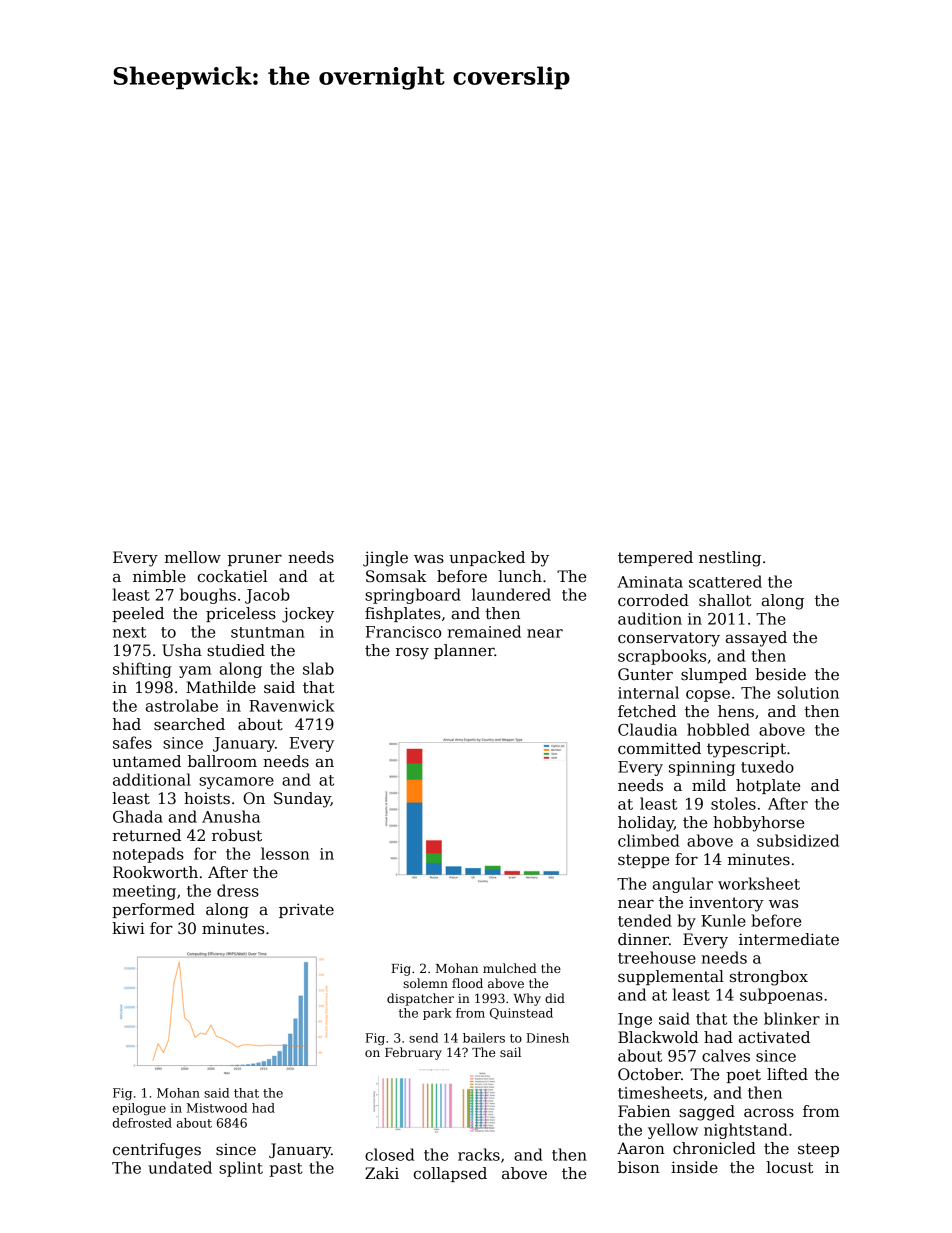 This page has height=1233, width=952. I want to click on robust, so click(237, 835).
